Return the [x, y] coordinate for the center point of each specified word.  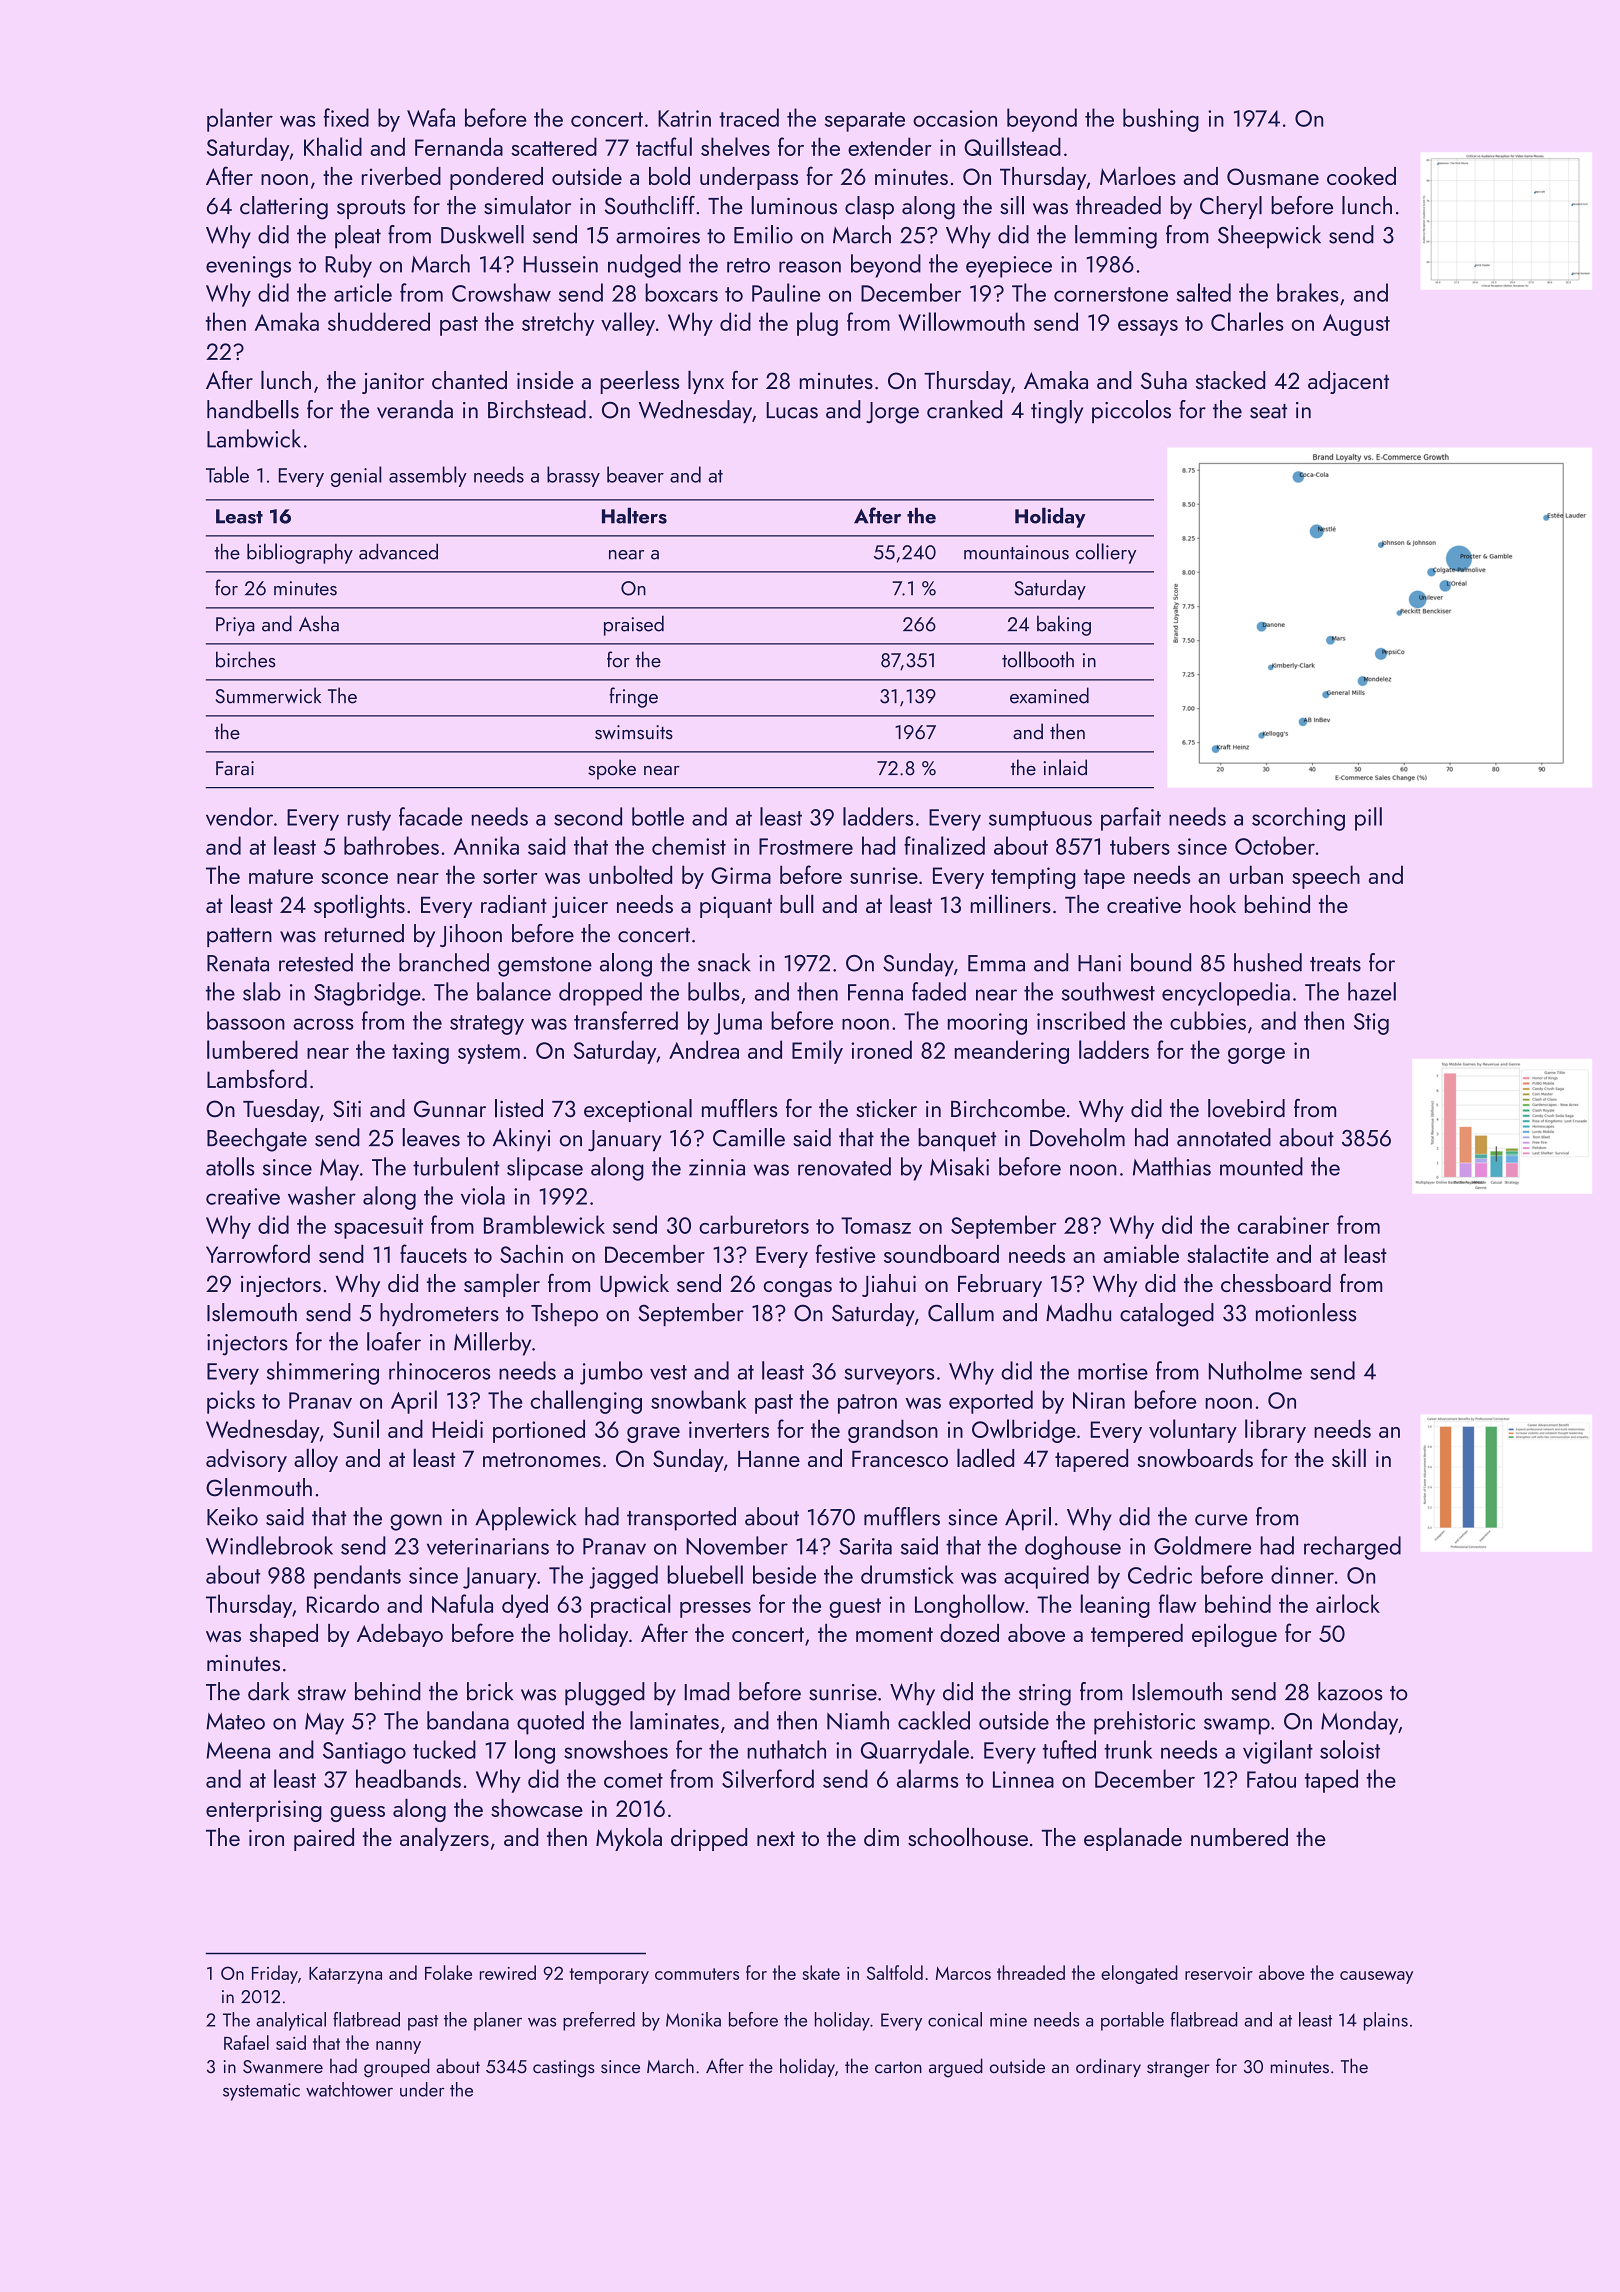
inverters [729, 1429]
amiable [1141, 1254]
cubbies [1208, 1020]
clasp [869, 207]
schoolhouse [968, 1837]
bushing [1161, 120]
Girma [741, 875]
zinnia [717, 1167]
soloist [1350, 1749]
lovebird [1246, 1108]
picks [231, 1402]
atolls [230, 1166]
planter [240, 120]
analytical [291, 2021]
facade [431, 816]
